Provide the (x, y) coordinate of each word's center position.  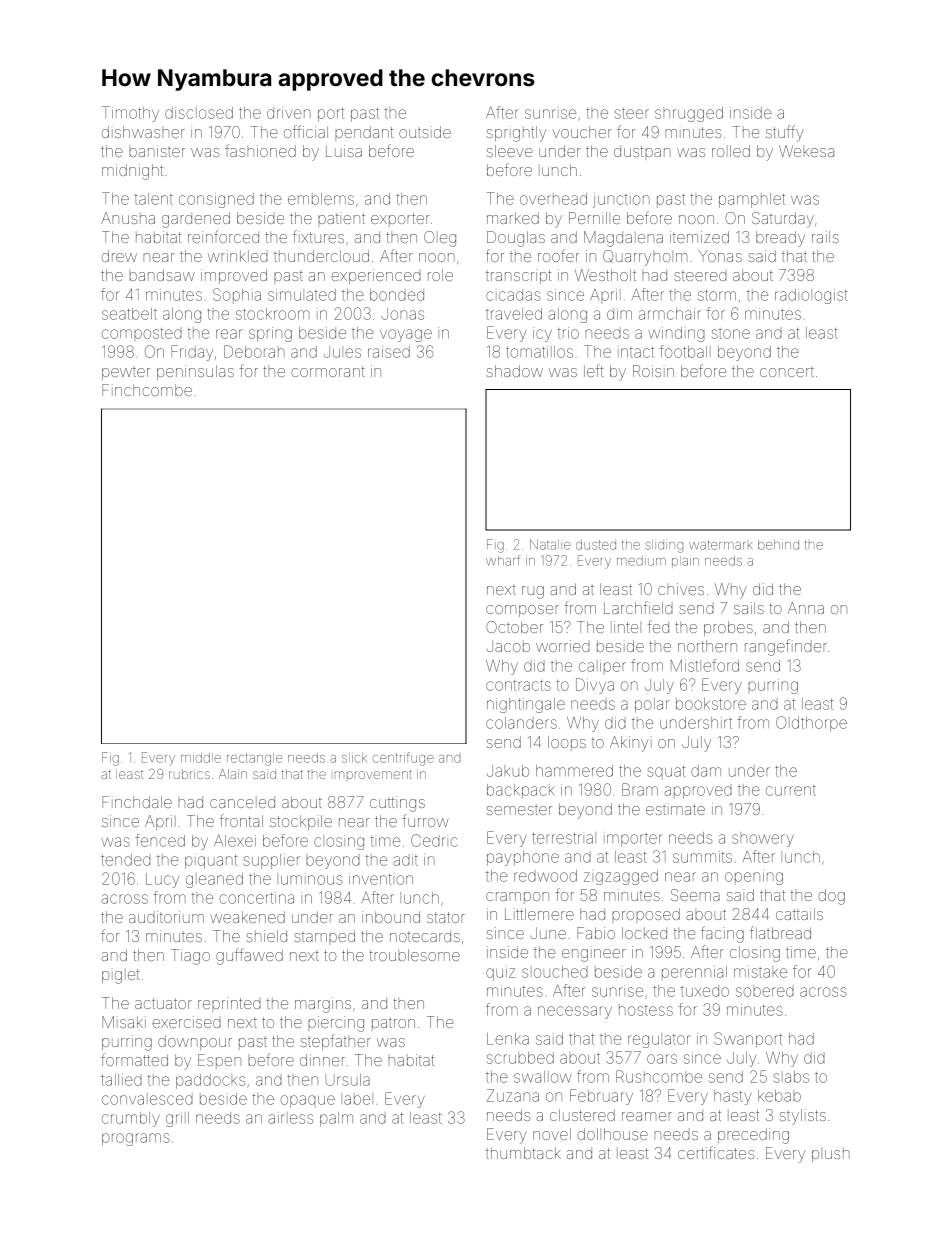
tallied (121, 1080)
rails (825, 237)
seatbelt (129, 314)
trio (568, 333)
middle (201, 758)
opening (754, 877)
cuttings (397, 804)
